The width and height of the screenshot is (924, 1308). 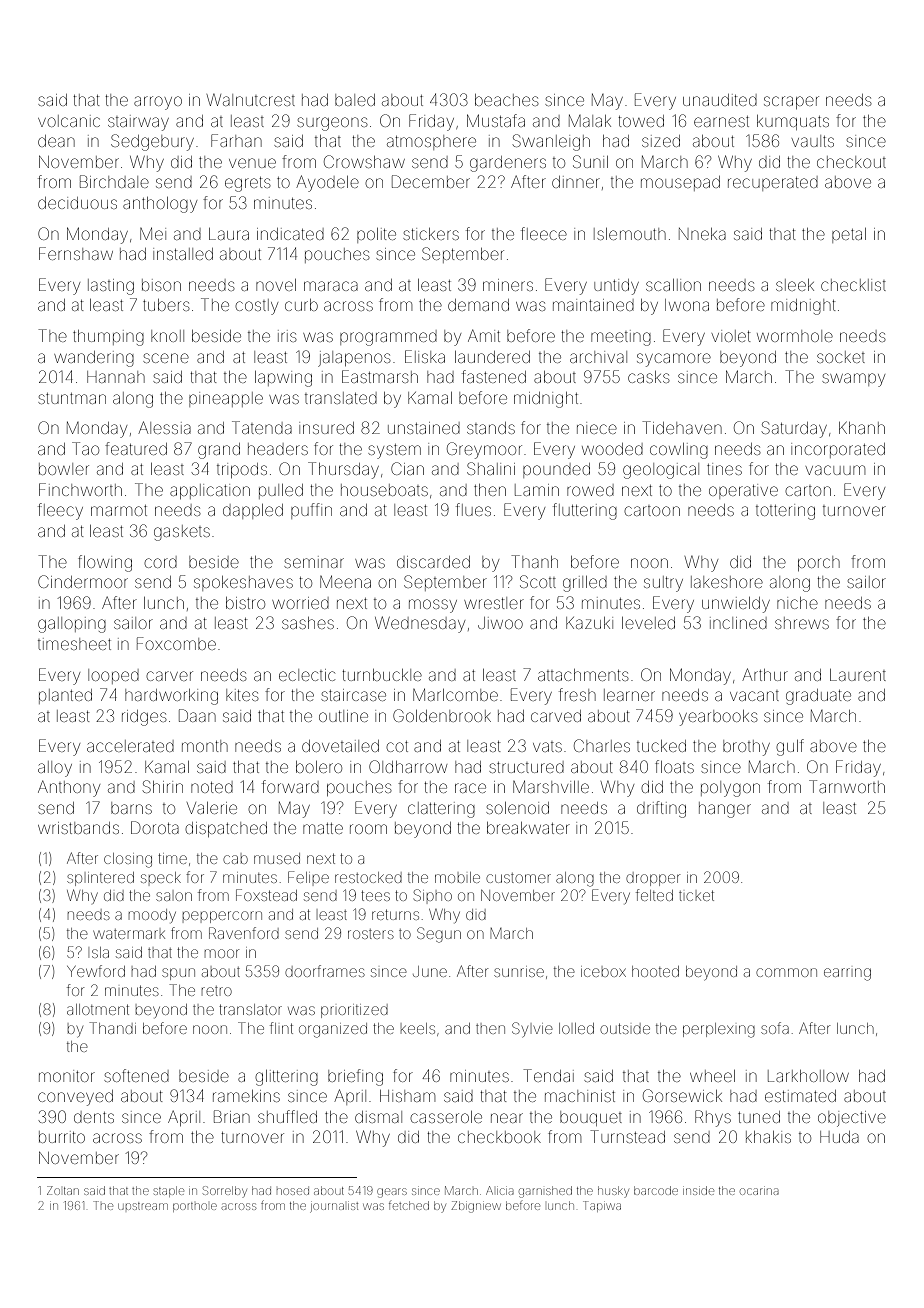 I want to click on retro, so click(x=217, y=991).
